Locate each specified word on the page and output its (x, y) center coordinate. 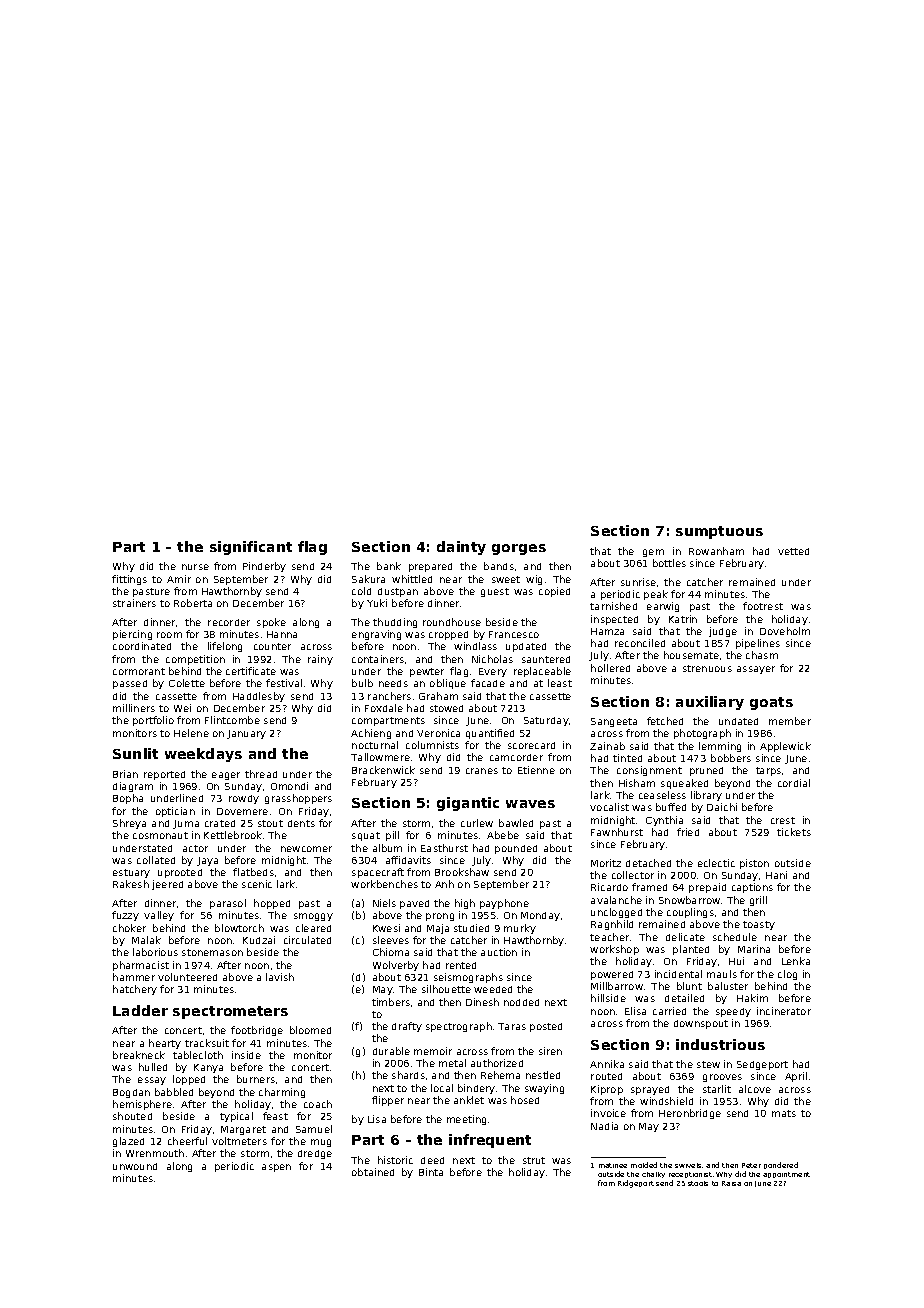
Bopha (128, 799)
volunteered (187, 977)
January (246, 734)
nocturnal (375, 745)
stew (708, 1064)
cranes (482, 771)
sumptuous (719, 532)
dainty (461, 548)
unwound (135, 1166)
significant (251, 548)
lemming (720, 747)
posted (546, 1027)
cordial (794, 783)
